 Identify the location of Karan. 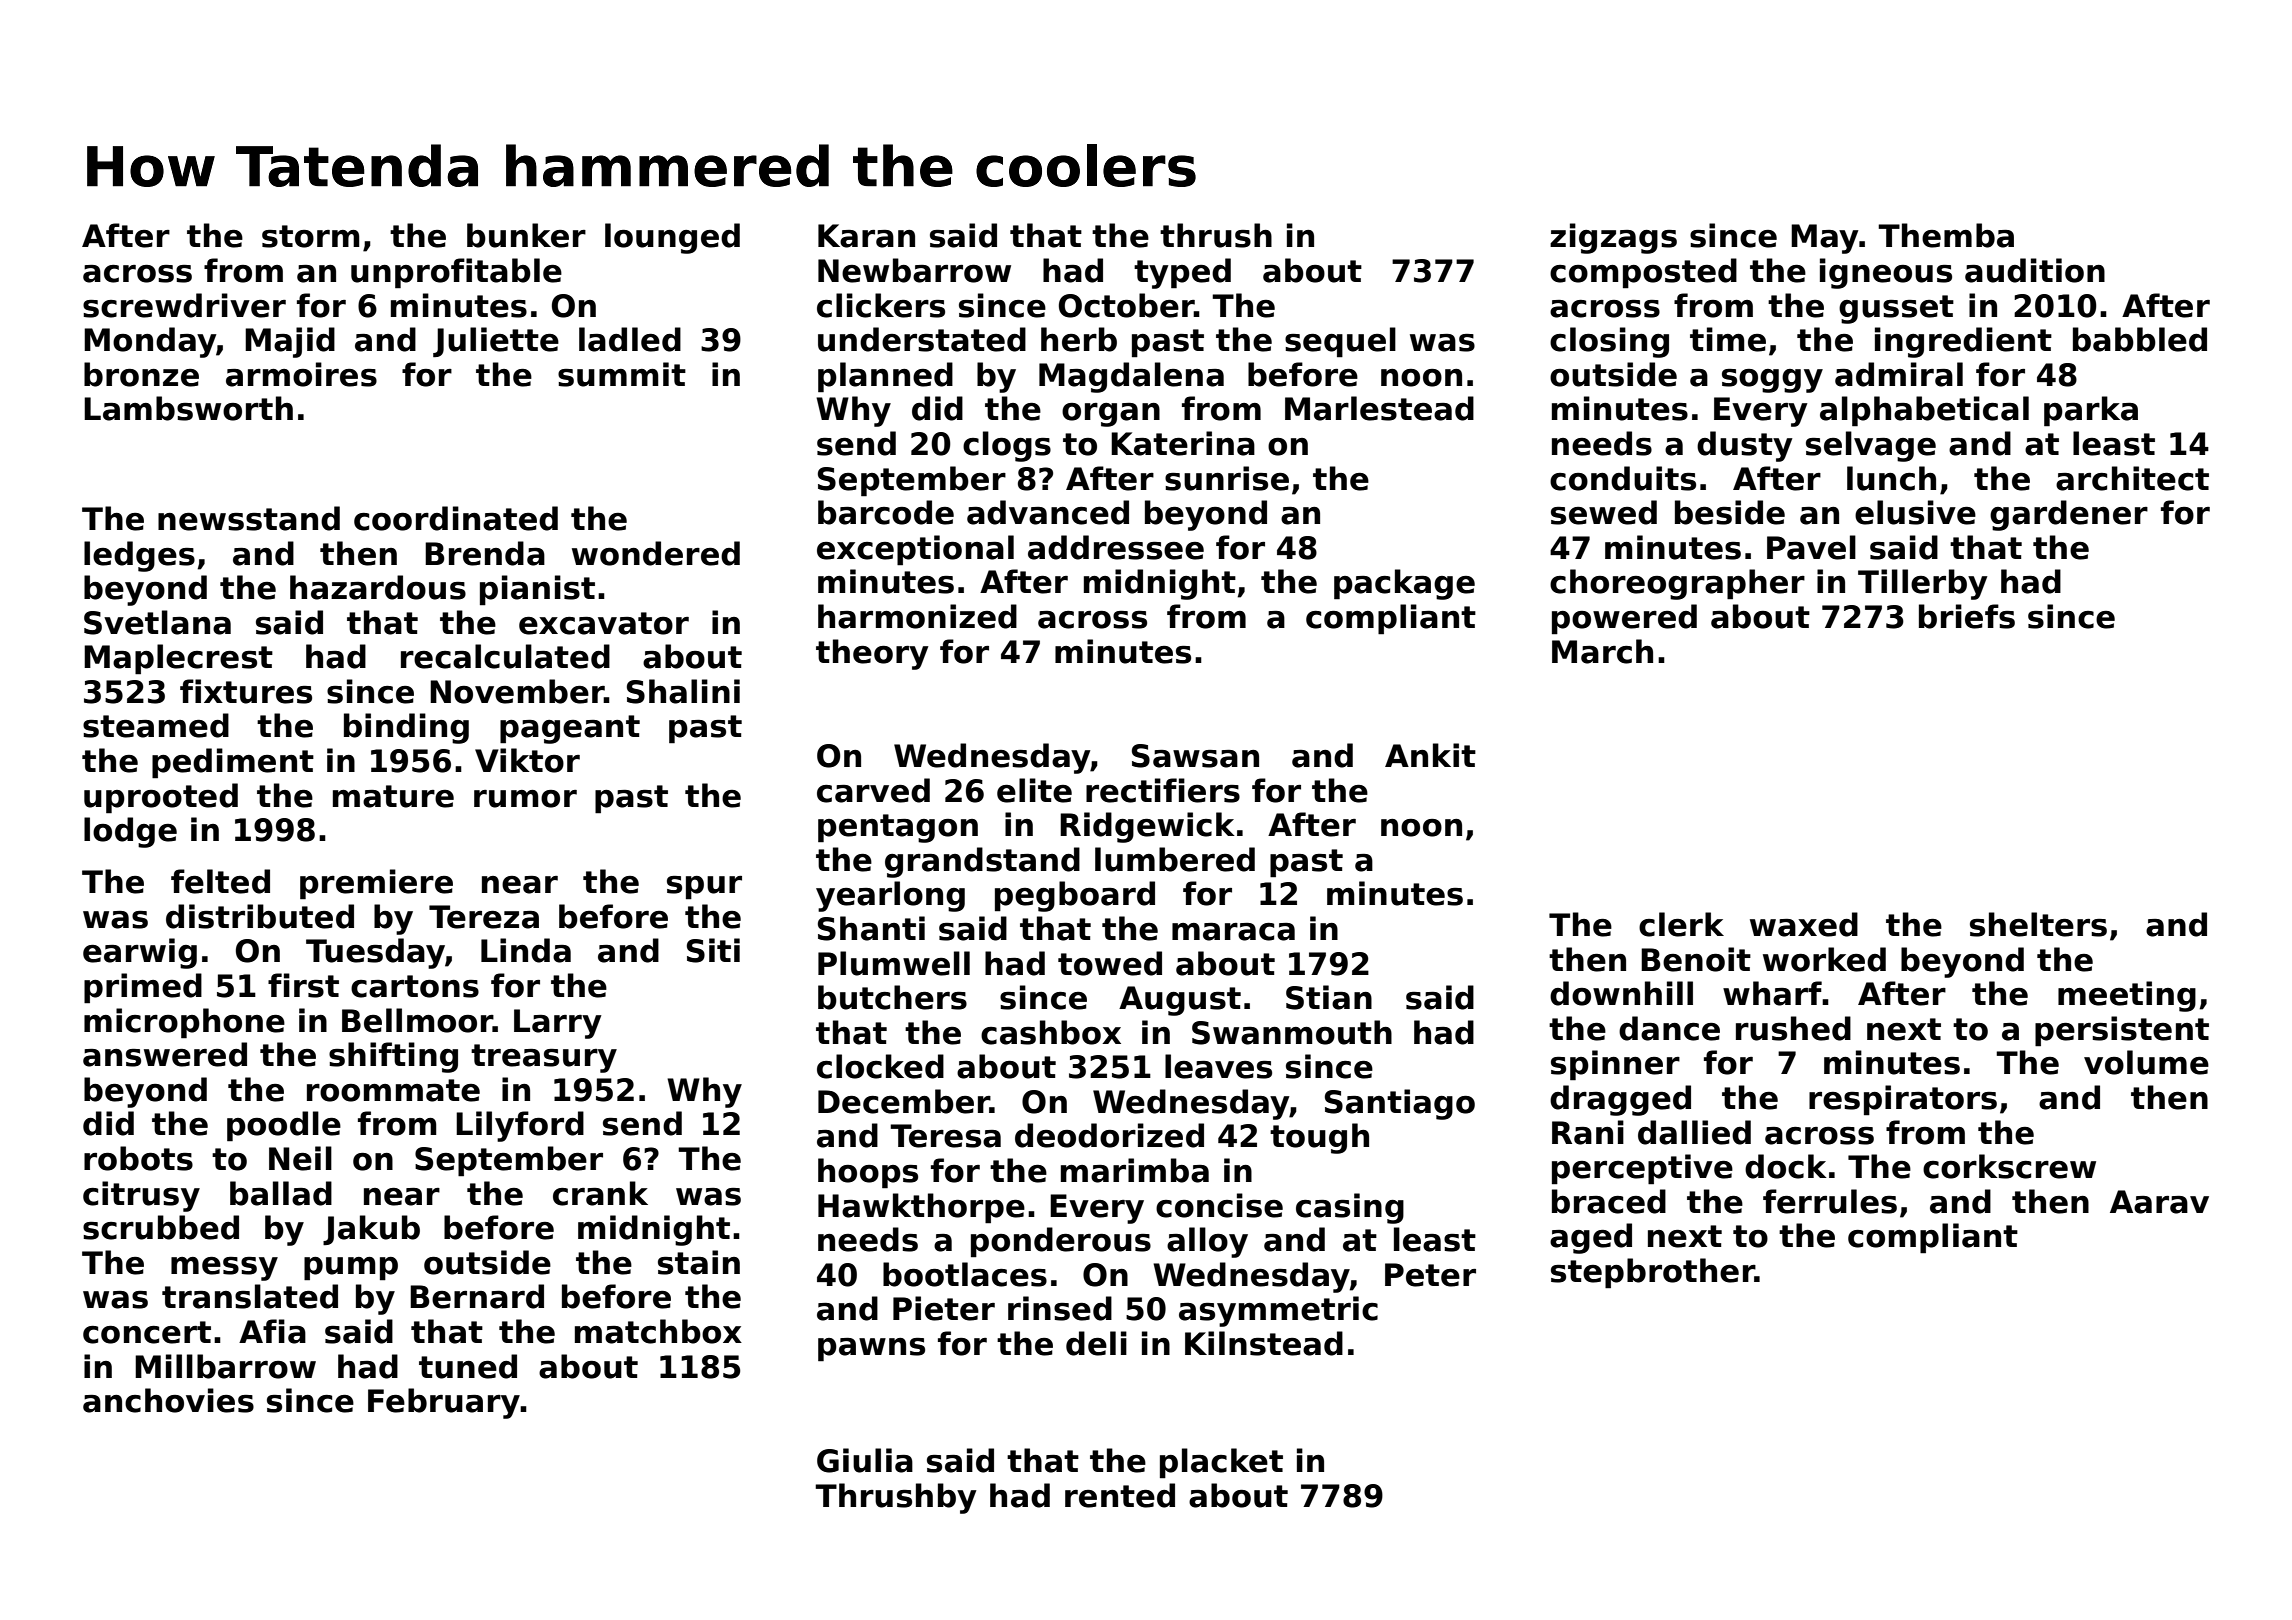
(866, 236).
